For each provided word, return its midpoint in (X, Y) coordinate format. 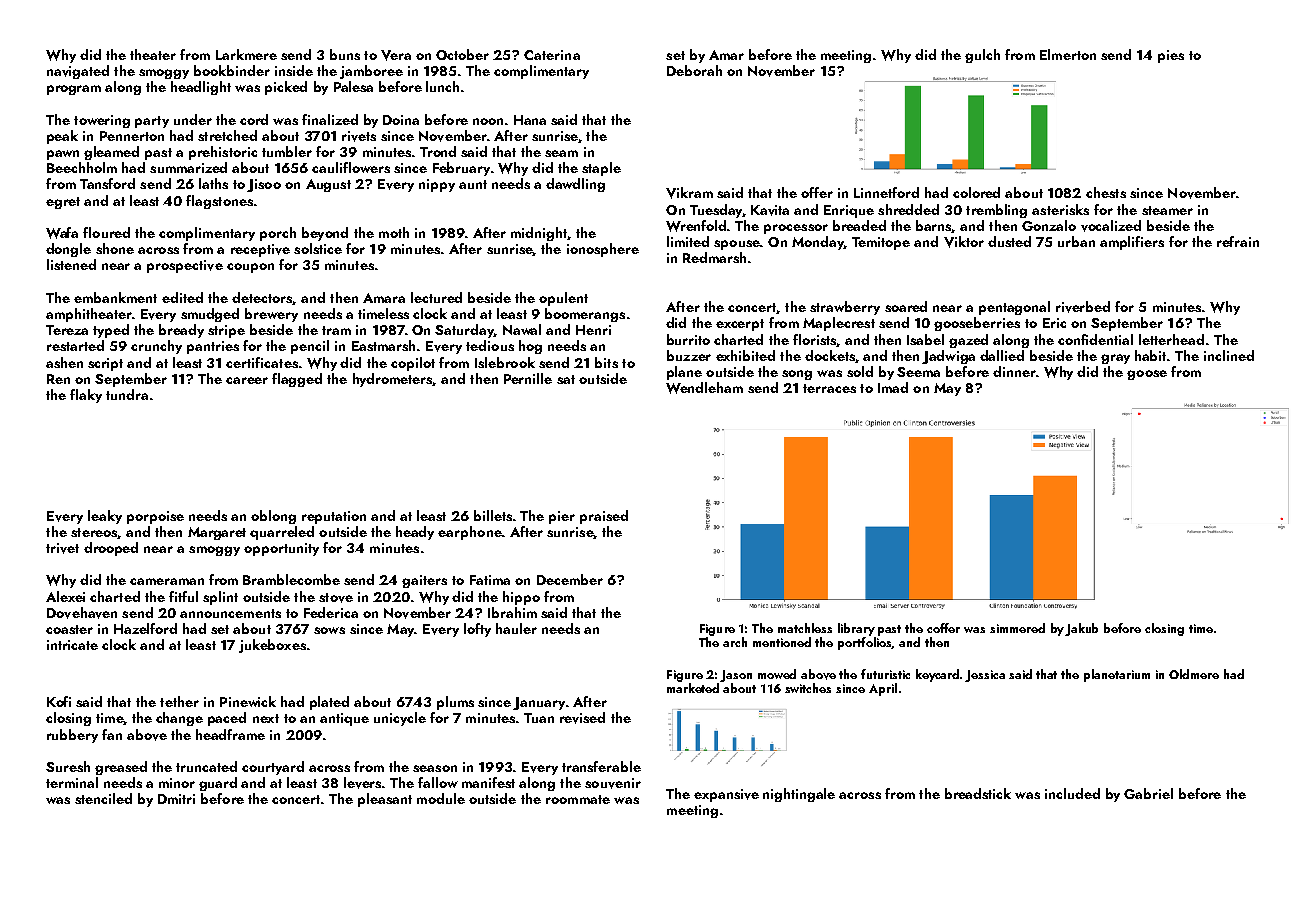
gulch (982, 56)
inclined (1229, 355)
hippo (521, 598)
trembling (996, 211)
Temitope (881, 243)
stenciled (103, 798)
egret (63, 203)
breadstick (978, 793)
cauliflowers (351, 167)
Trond (438, 151)
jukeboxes (272, 646)
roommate (578, 799)
